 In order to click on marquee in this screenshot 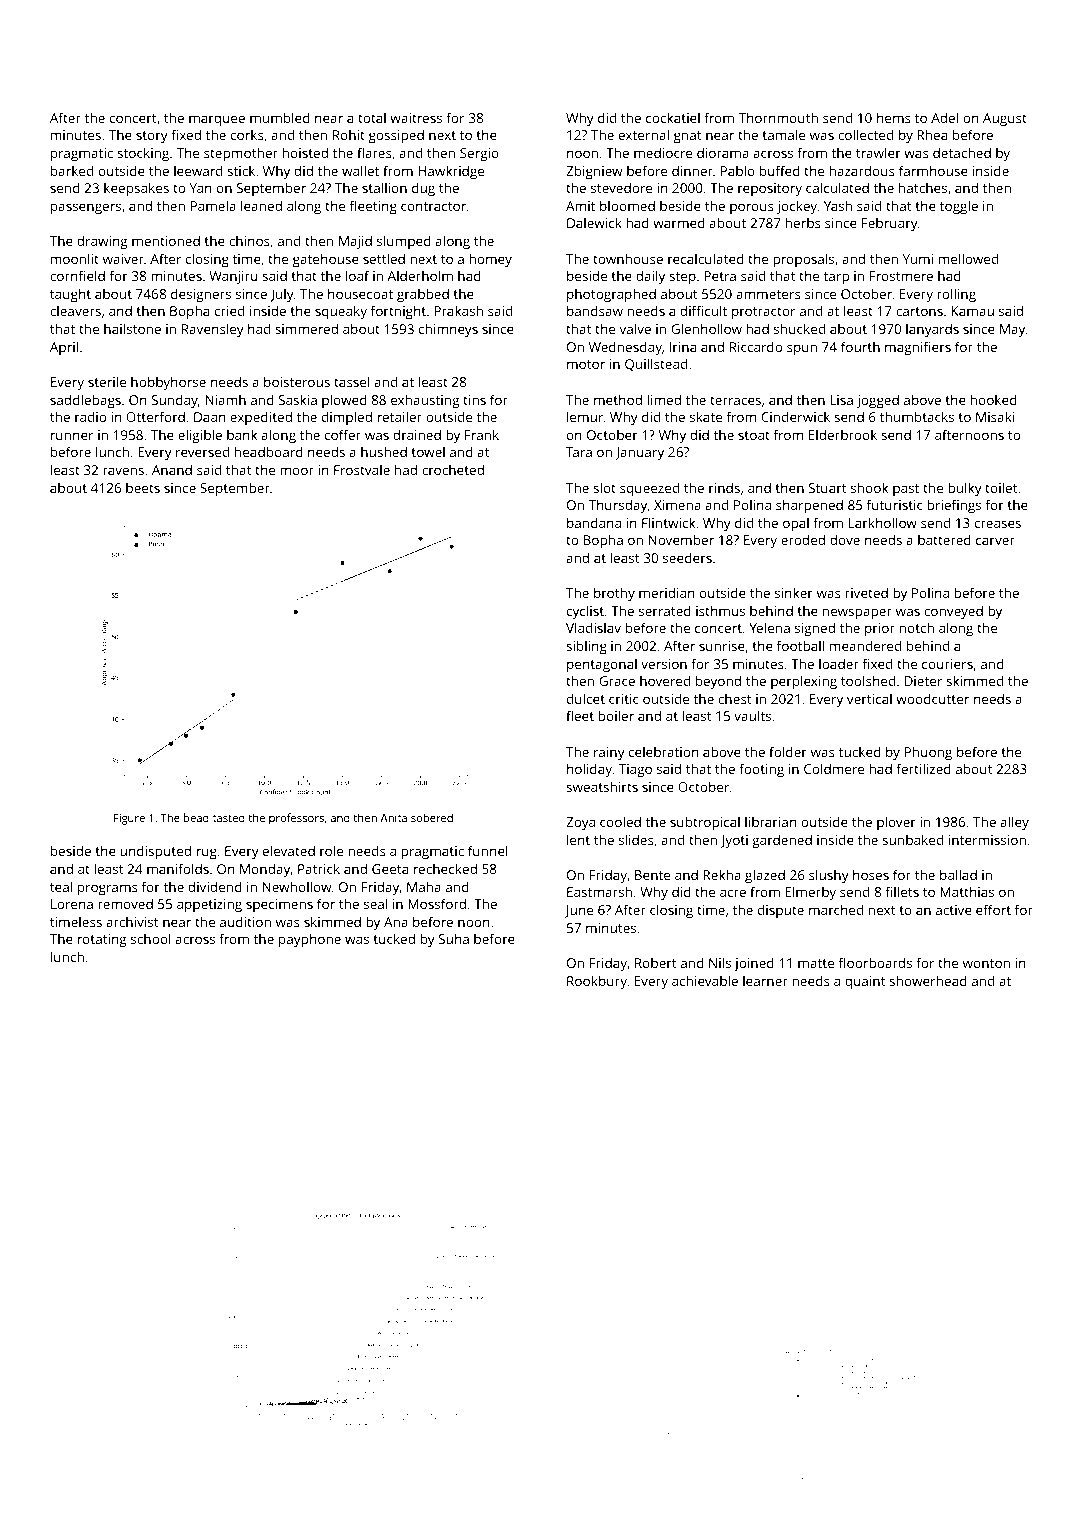, I will do `click(217, 120)`.
